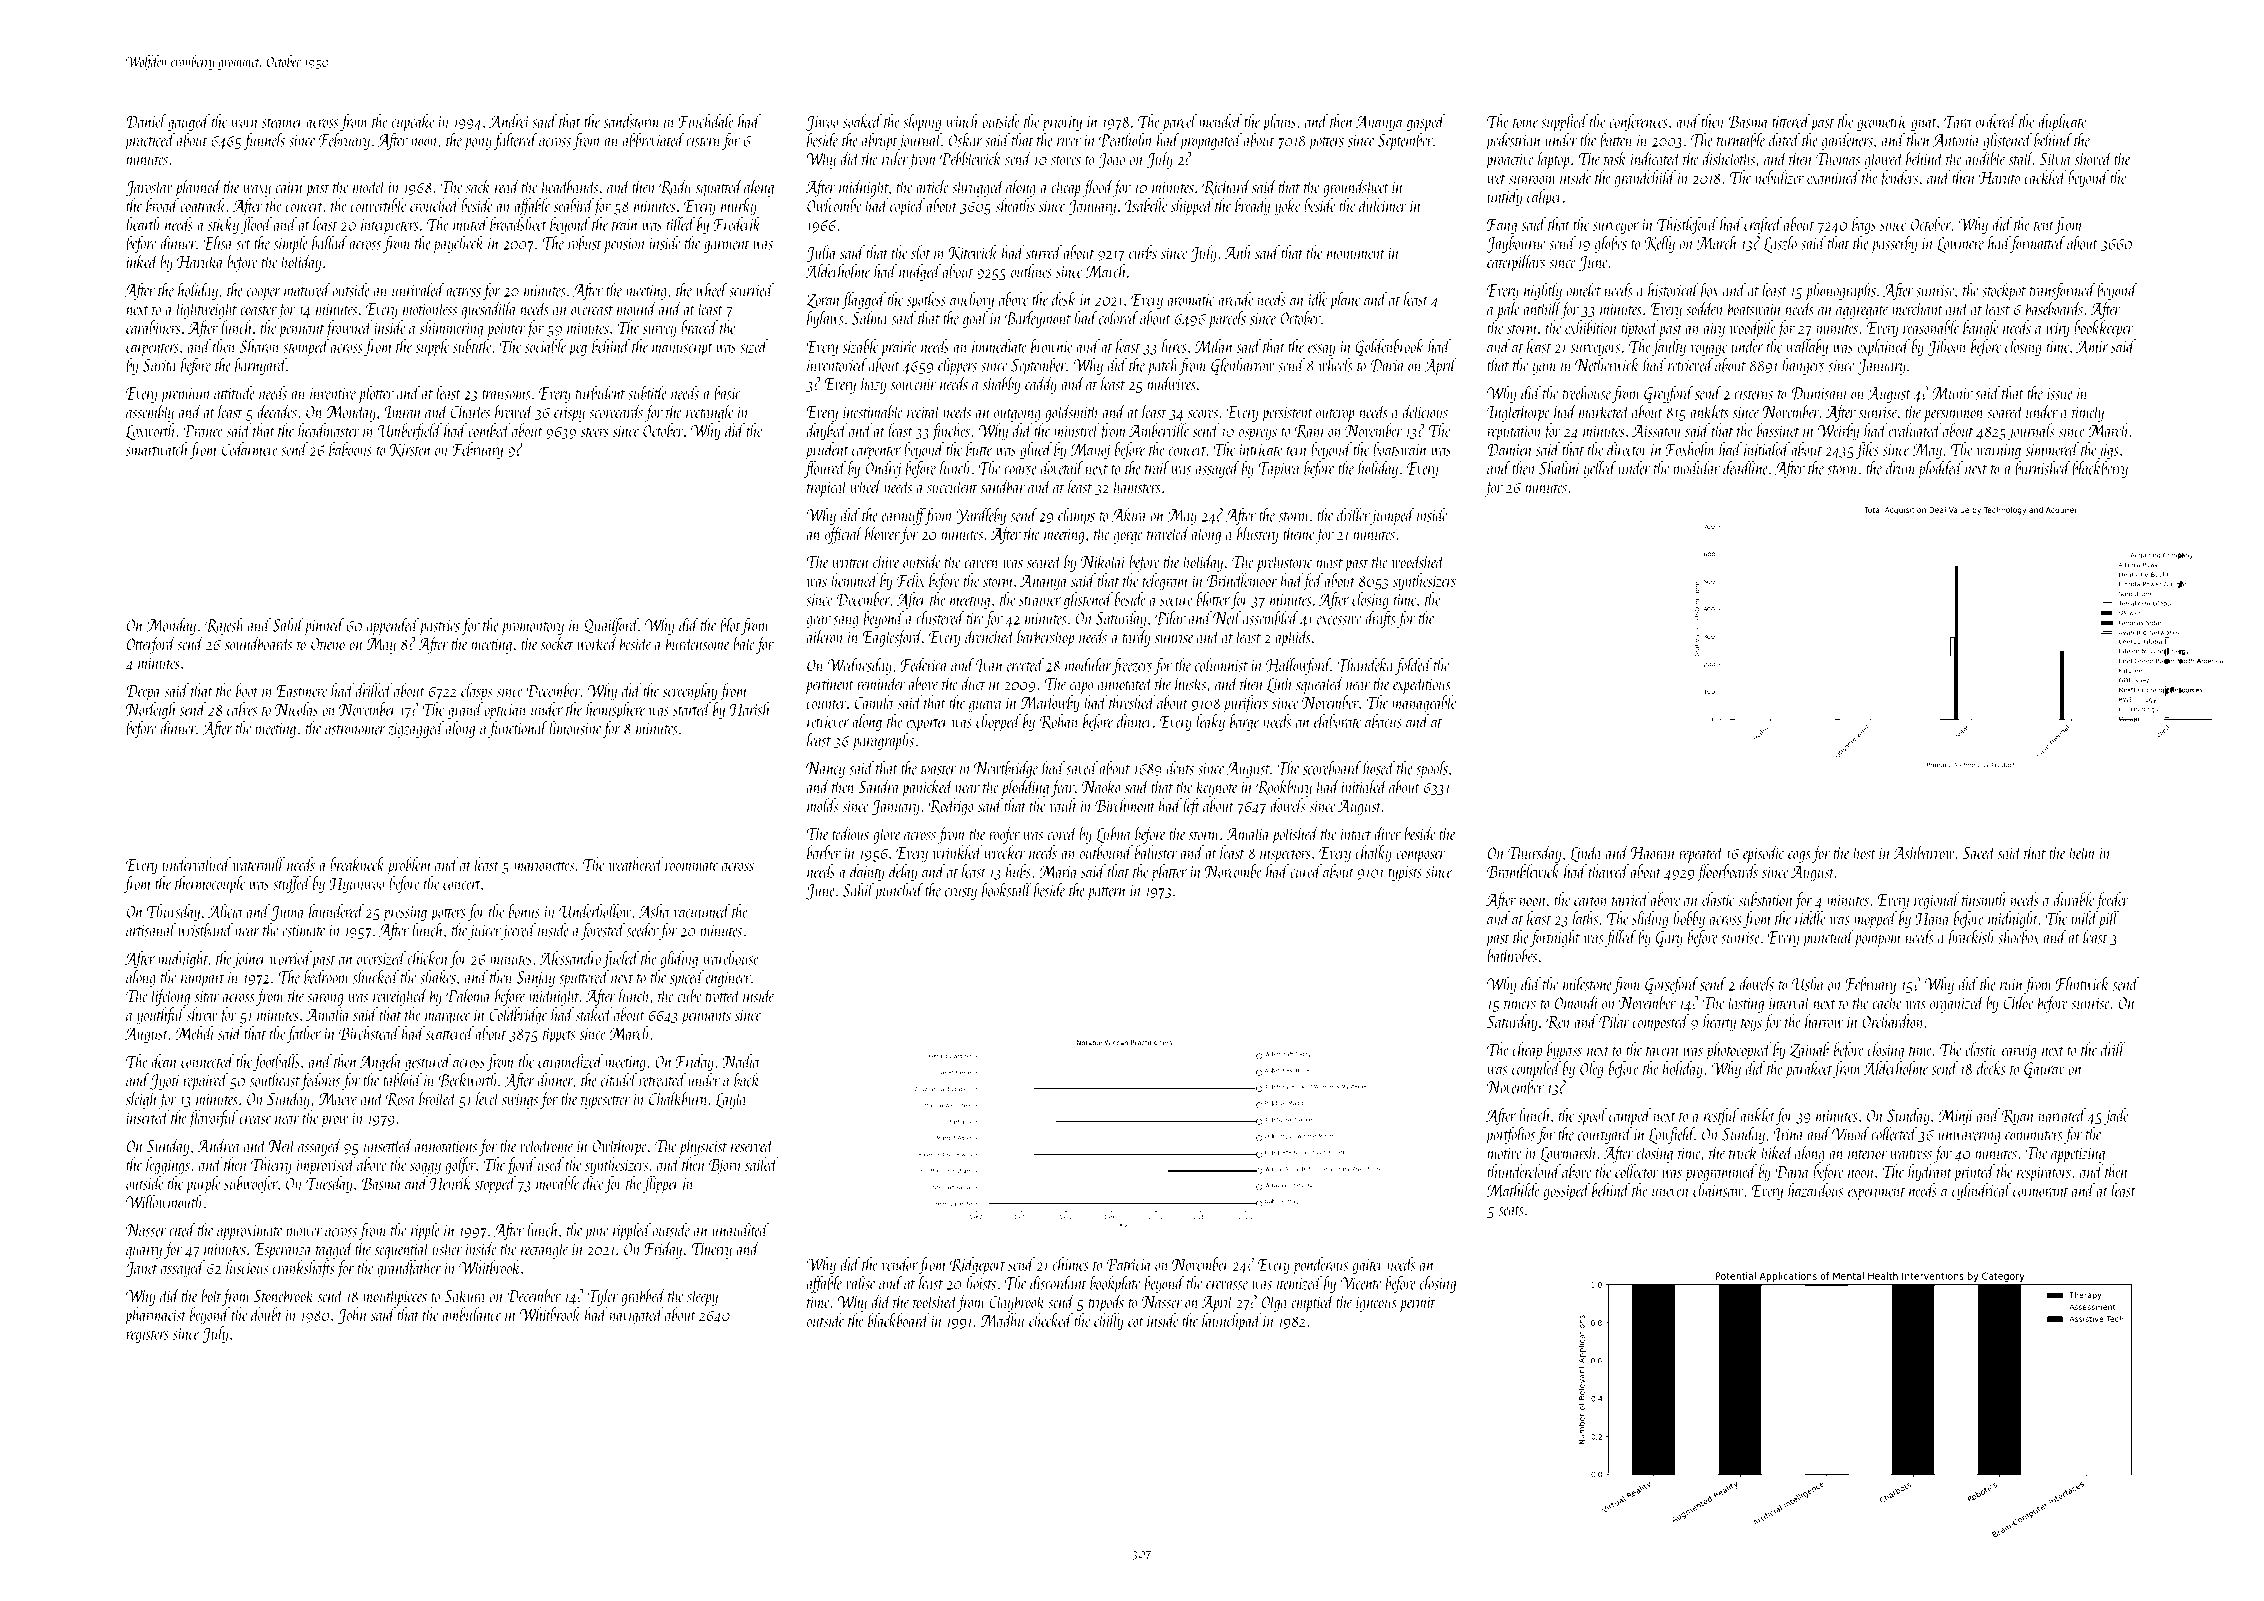 Image resolution: width=2264 pixels, height=1601 pixels. I want to click on Lowmere, so click(1961, 245).
